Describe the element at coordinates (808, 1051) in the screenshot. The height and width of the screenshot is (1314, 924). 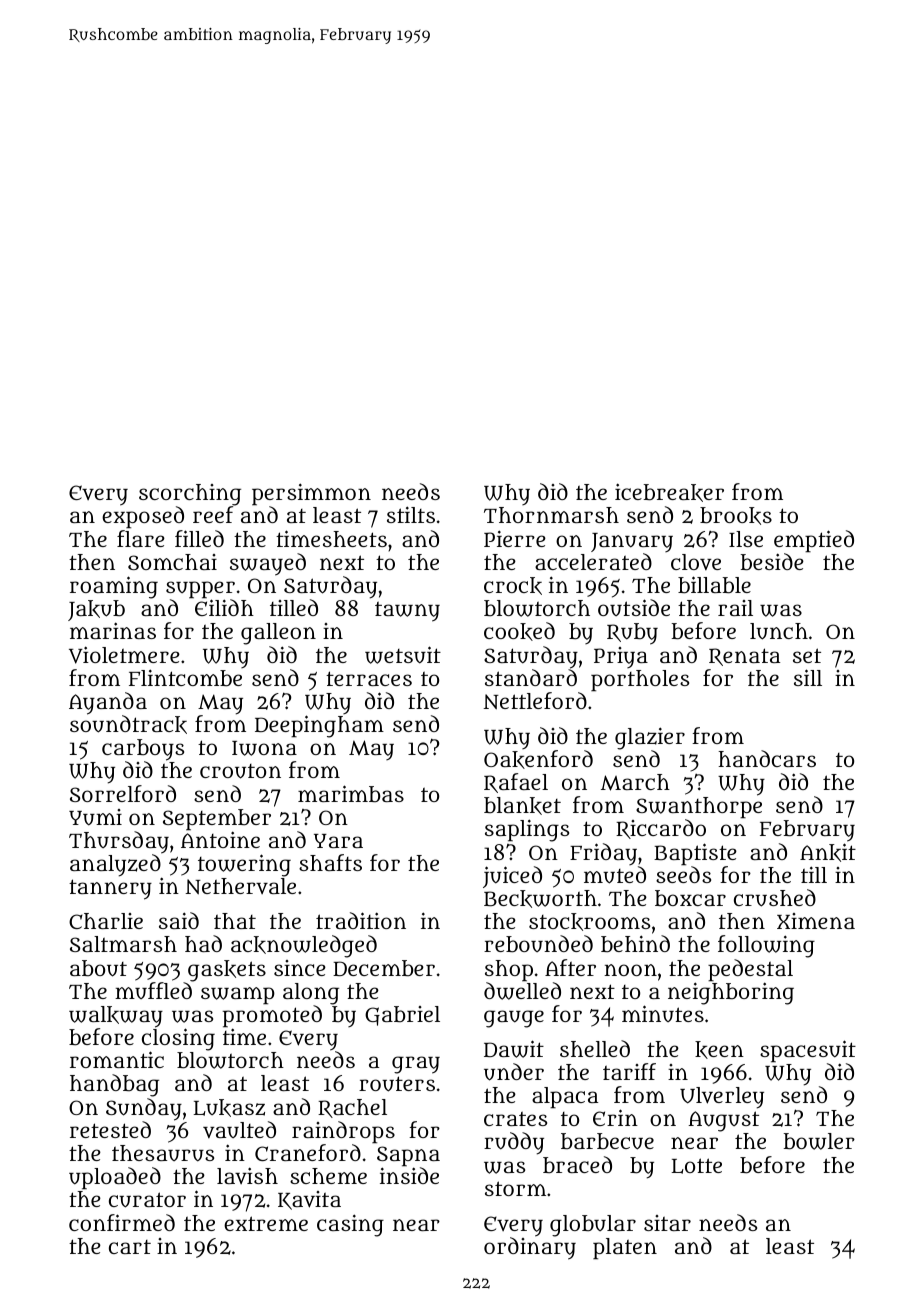
I see `spacesuit` at that location.
